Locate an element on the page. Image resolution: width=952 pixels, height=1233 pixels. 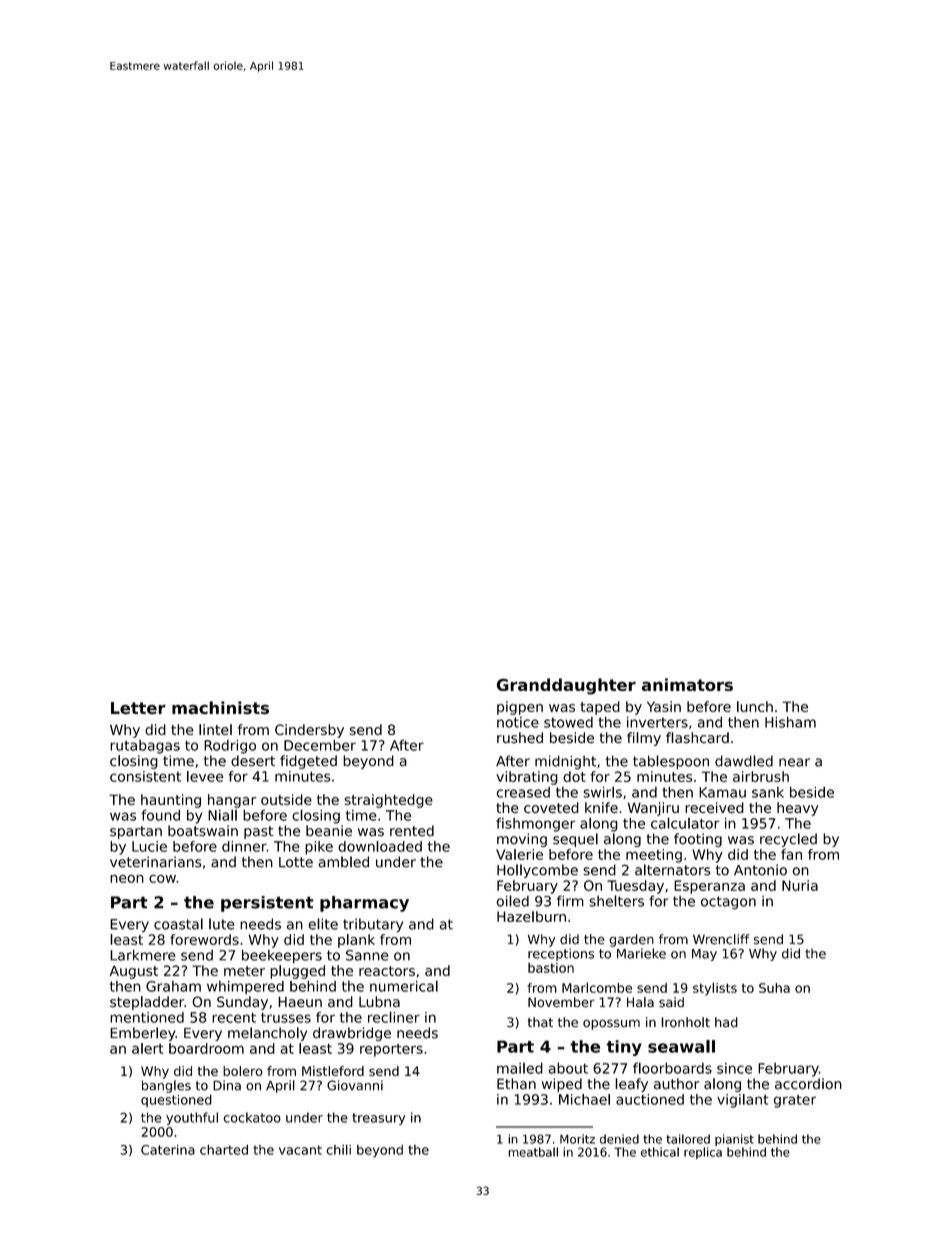
Hazelburn is located at coordinates (531, 916).
